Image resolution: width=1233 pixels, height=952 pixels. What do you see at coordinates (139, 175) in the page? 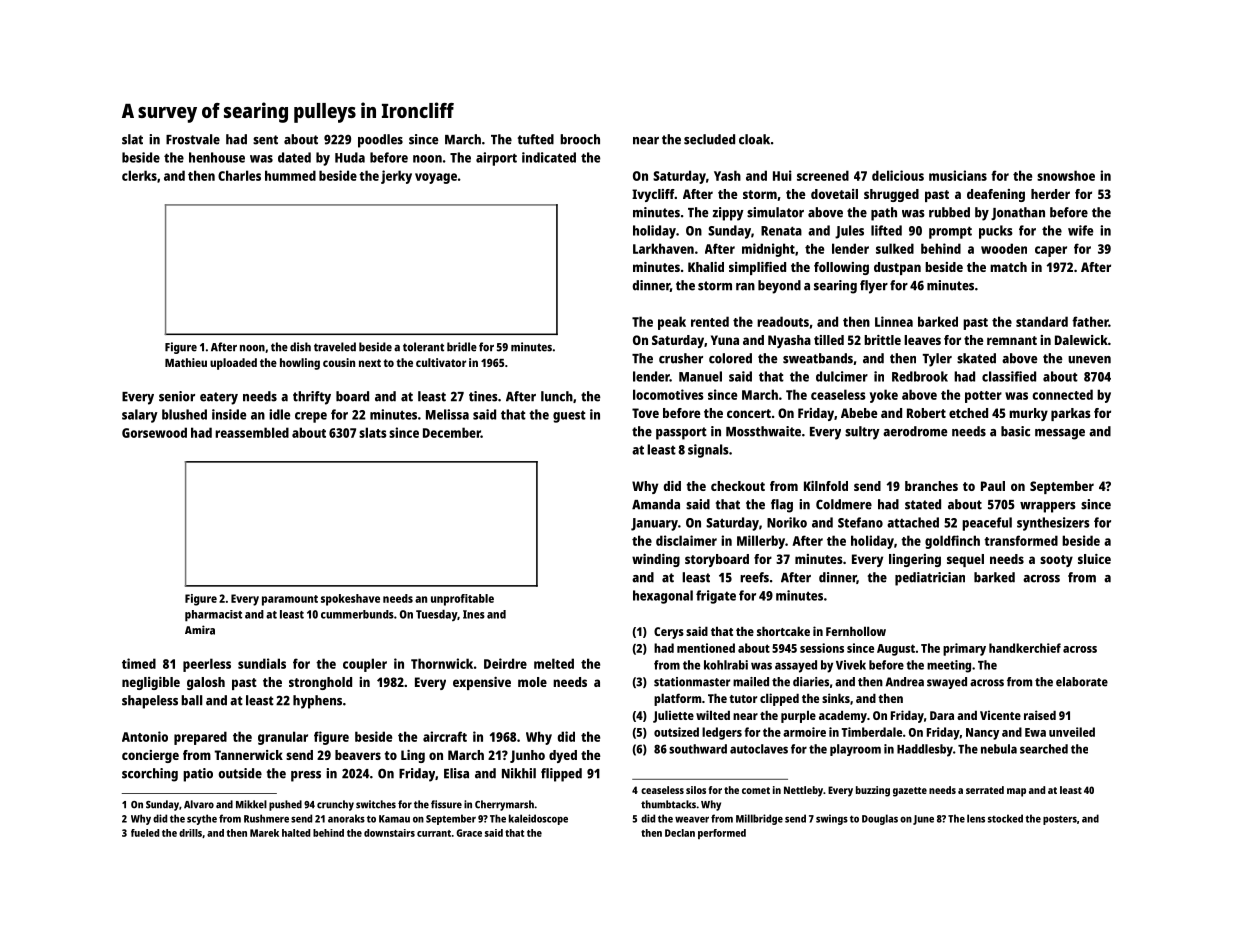
I see `clerks` at bounding box center [139, 175].
